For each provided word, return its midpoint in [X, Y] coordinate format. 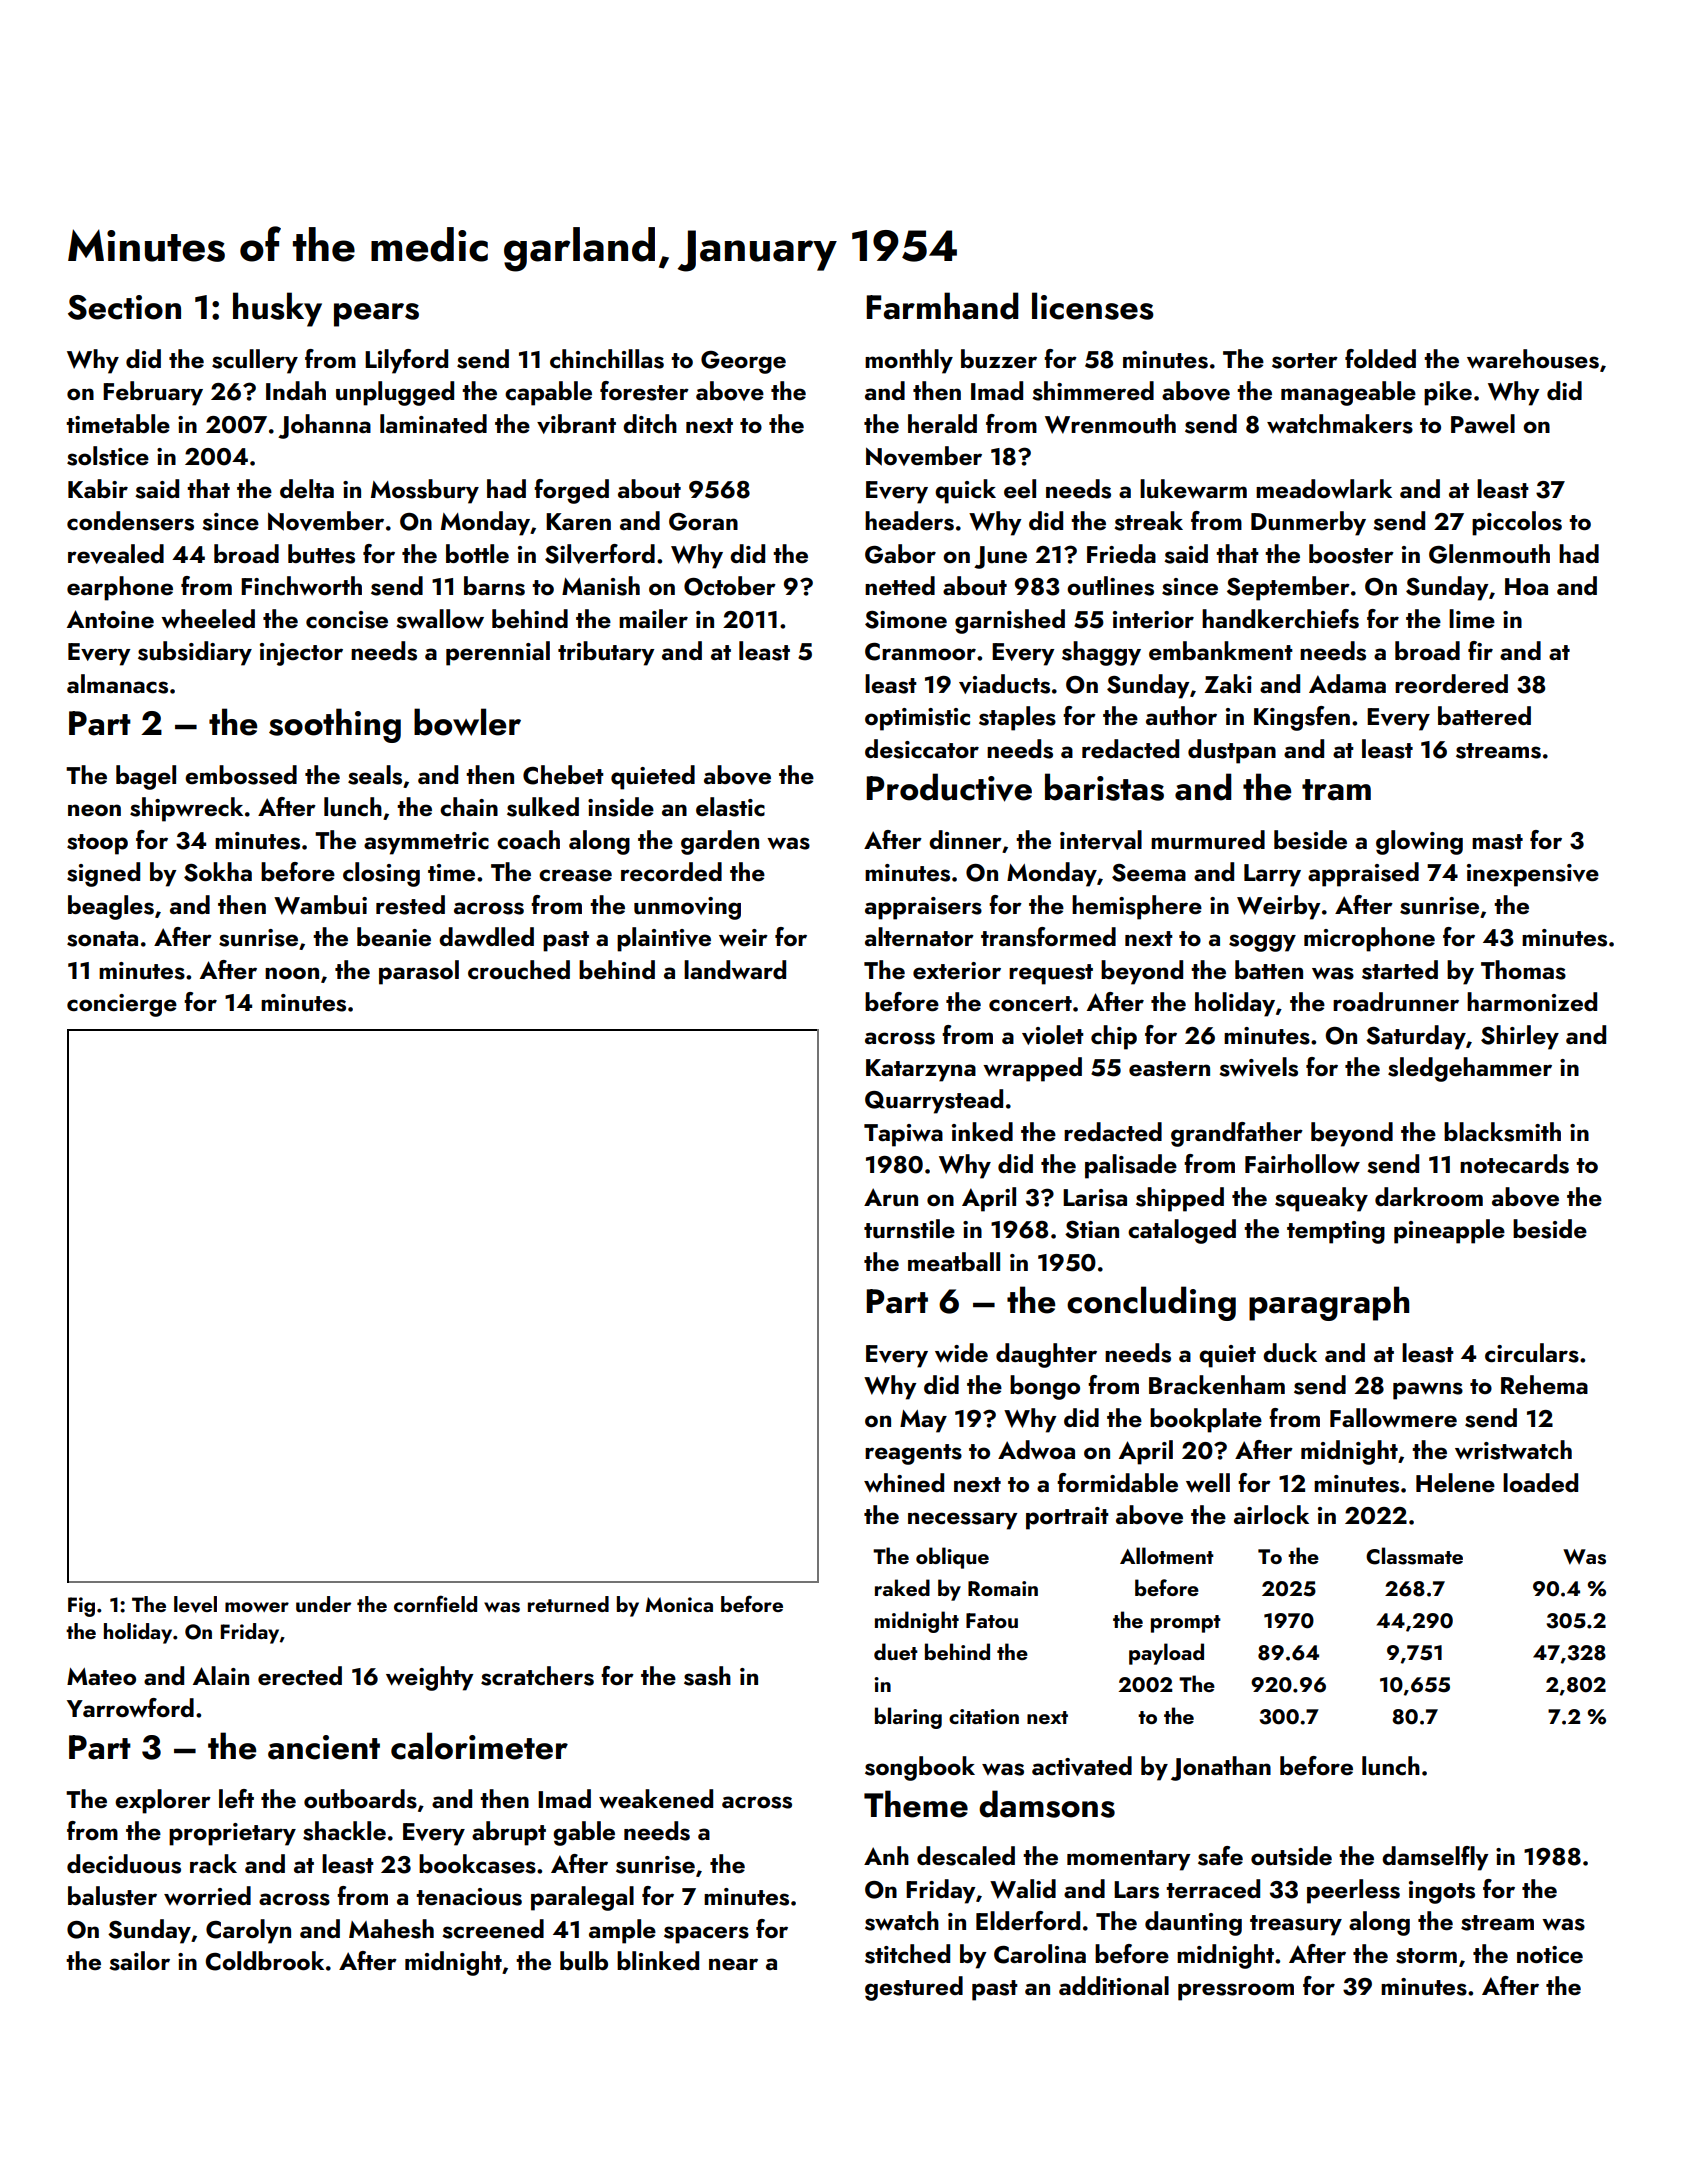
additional [1114, 1985]
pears [376, 315]
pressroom [1236, 1992]
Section [124, 307]
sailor [139, 1961]
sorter [1305, 361]
